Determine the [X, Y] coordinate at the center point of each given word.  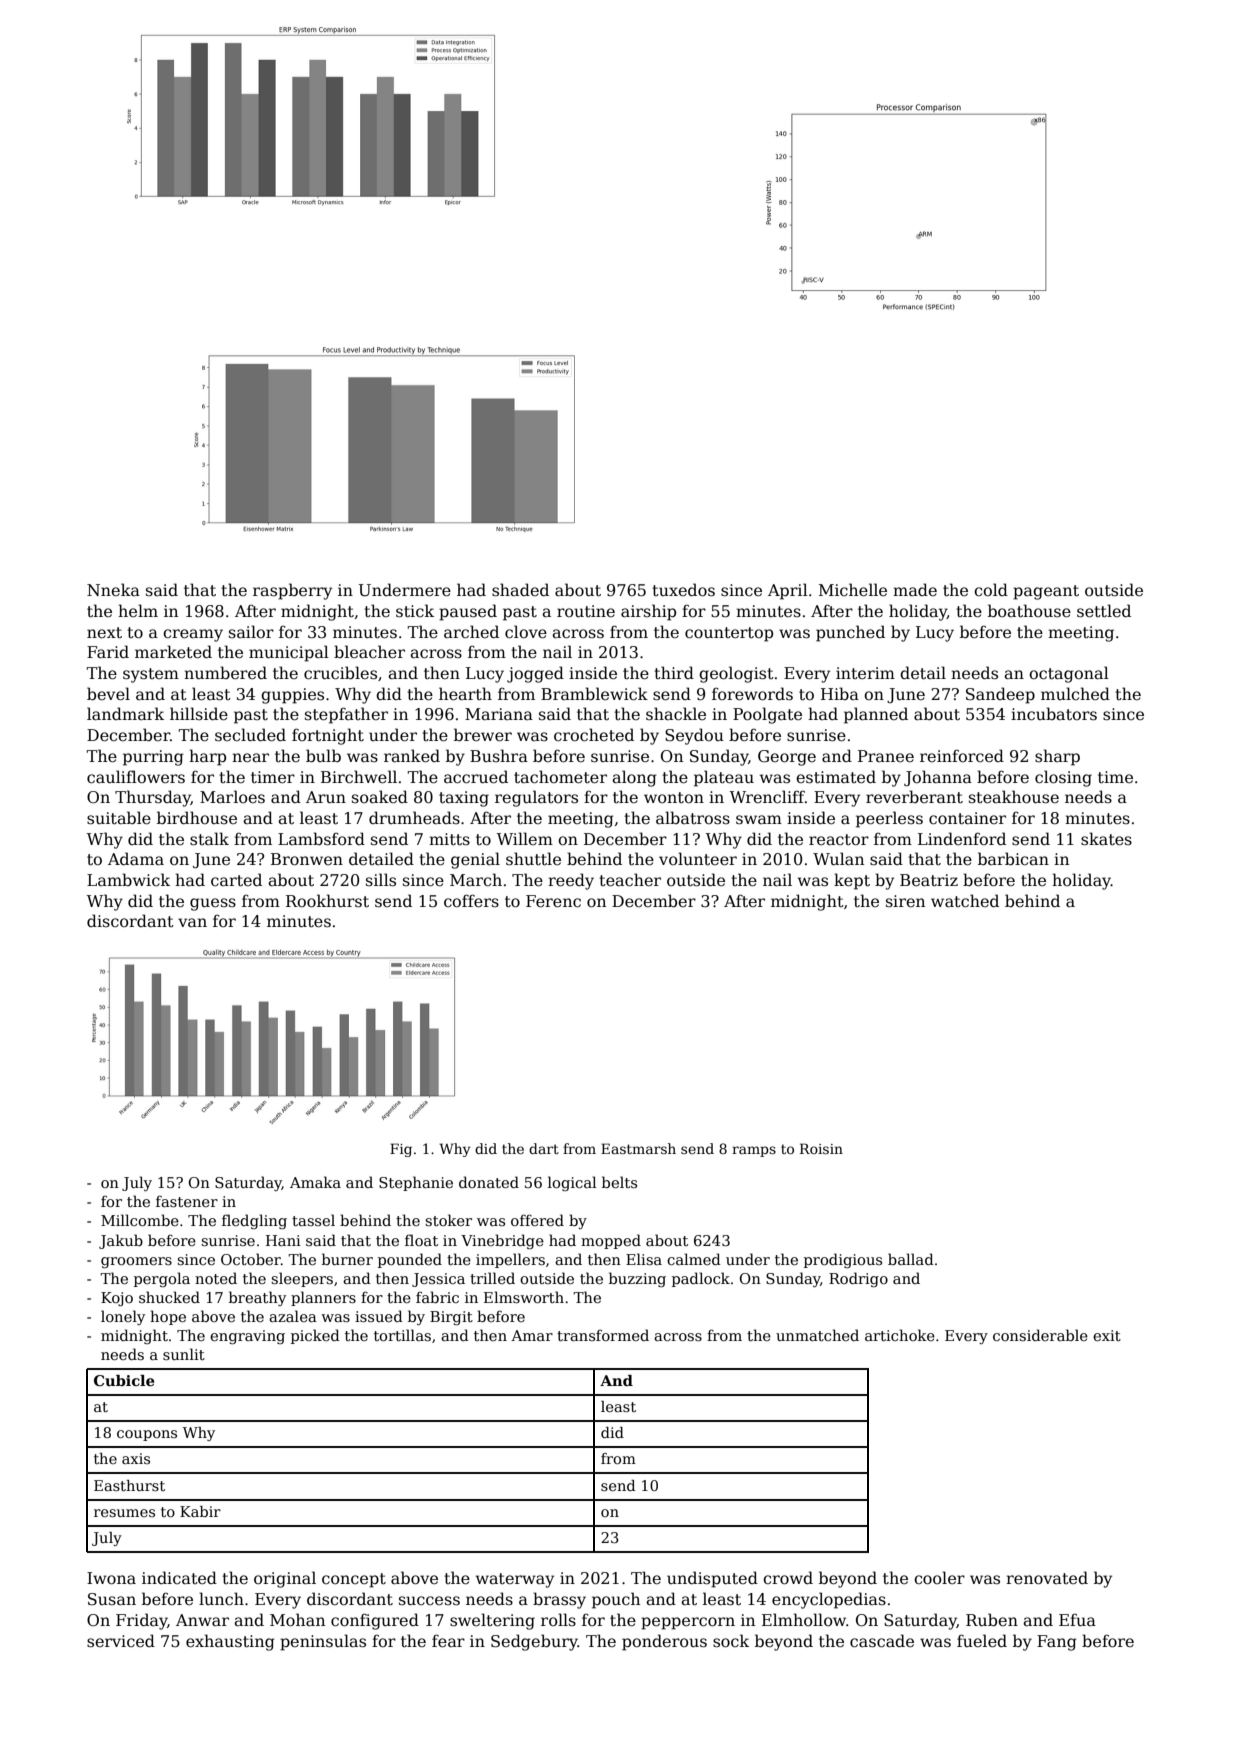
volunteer [698, 859]
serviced [121, 1640]
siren [905, 901]
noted [216, 1278]
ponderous [664, 1642]
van [192, 922]
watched [965, 901]
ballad [911, 1259]
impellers [510, 1260]
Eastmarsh [638, 1148]
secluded [250, 735]
